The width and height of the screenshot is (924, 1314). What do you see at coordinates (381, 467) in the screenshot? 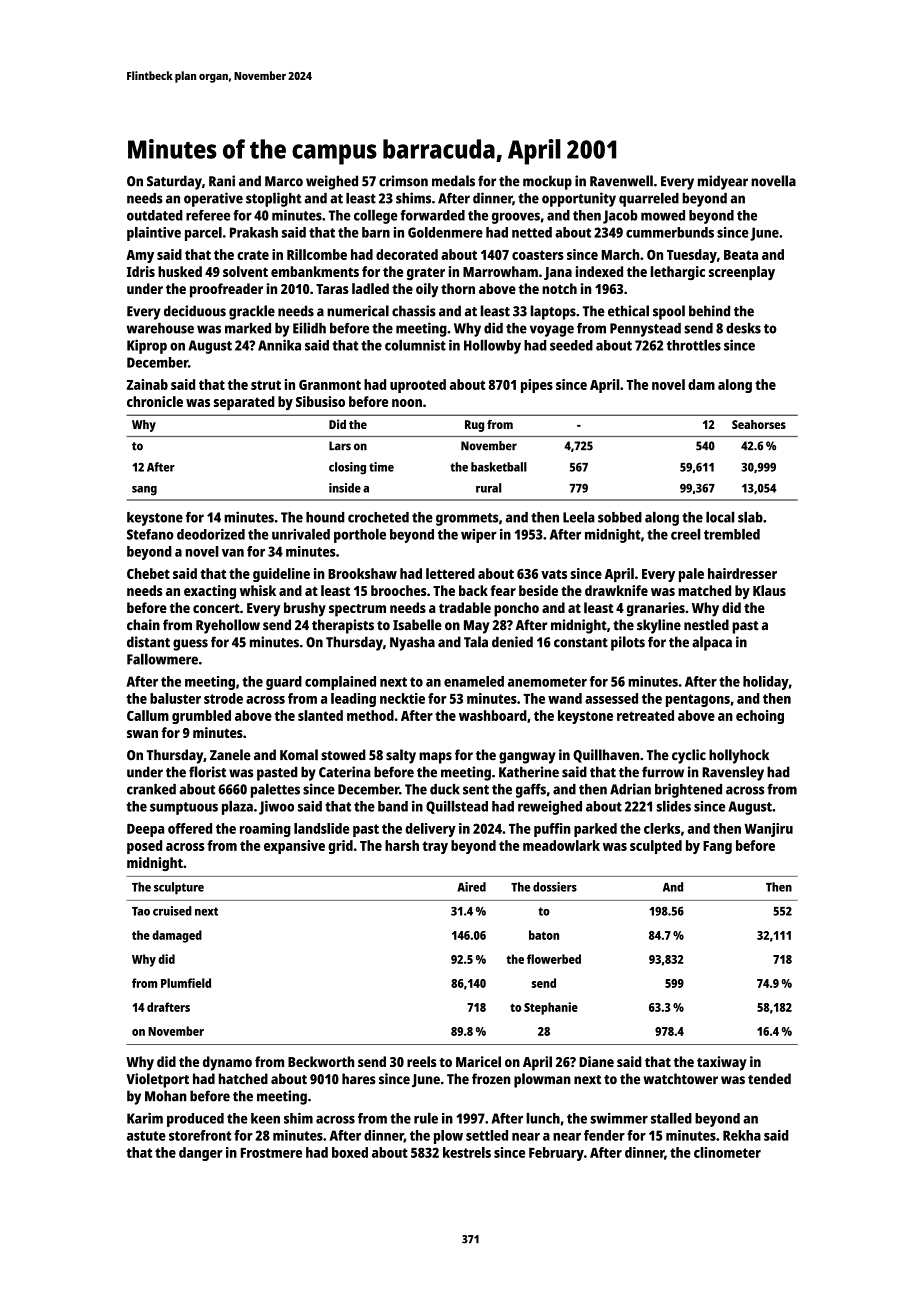
I see `time` at bounding box center [381, 467].
